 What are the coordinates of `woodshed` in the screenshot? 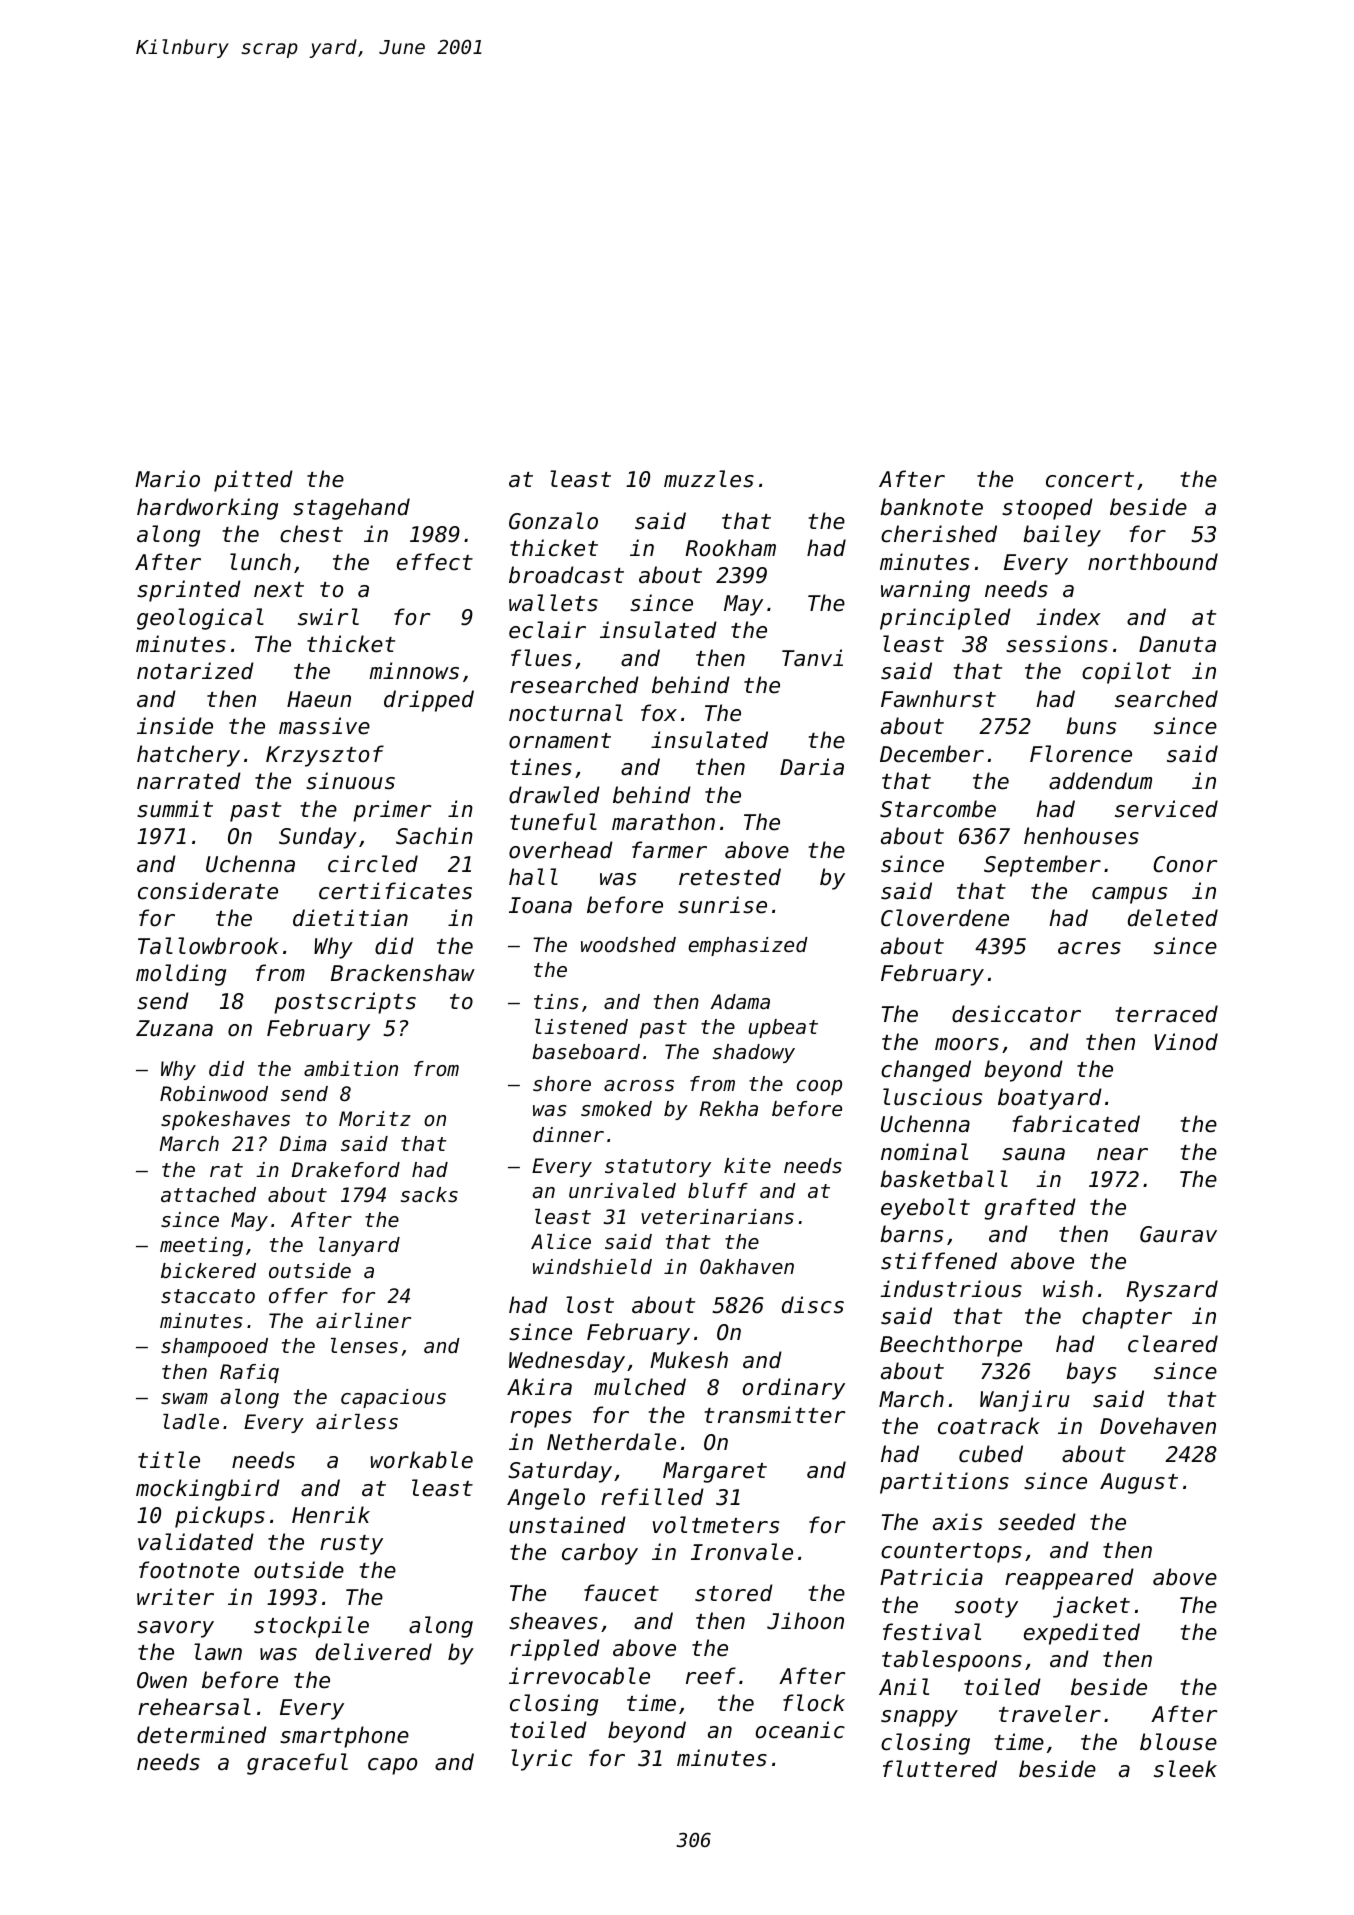 It's located at (628, 945).
